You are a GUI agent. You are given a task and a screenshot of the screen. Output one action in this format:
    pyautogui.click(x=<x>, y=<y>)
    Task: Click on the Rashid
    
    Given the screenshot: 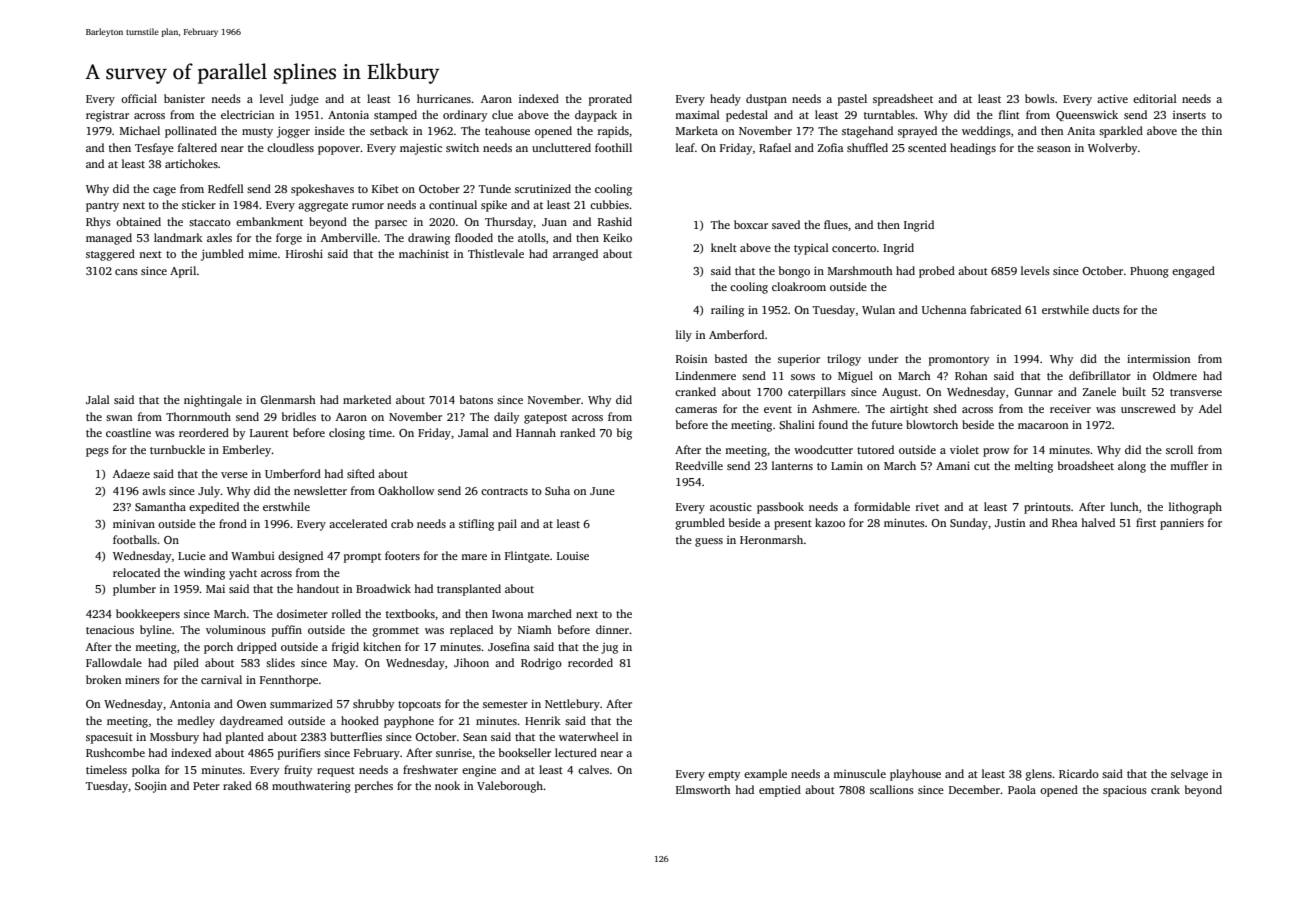 What is the action you would take?
    pyautogui.click(x=615, y=221)
